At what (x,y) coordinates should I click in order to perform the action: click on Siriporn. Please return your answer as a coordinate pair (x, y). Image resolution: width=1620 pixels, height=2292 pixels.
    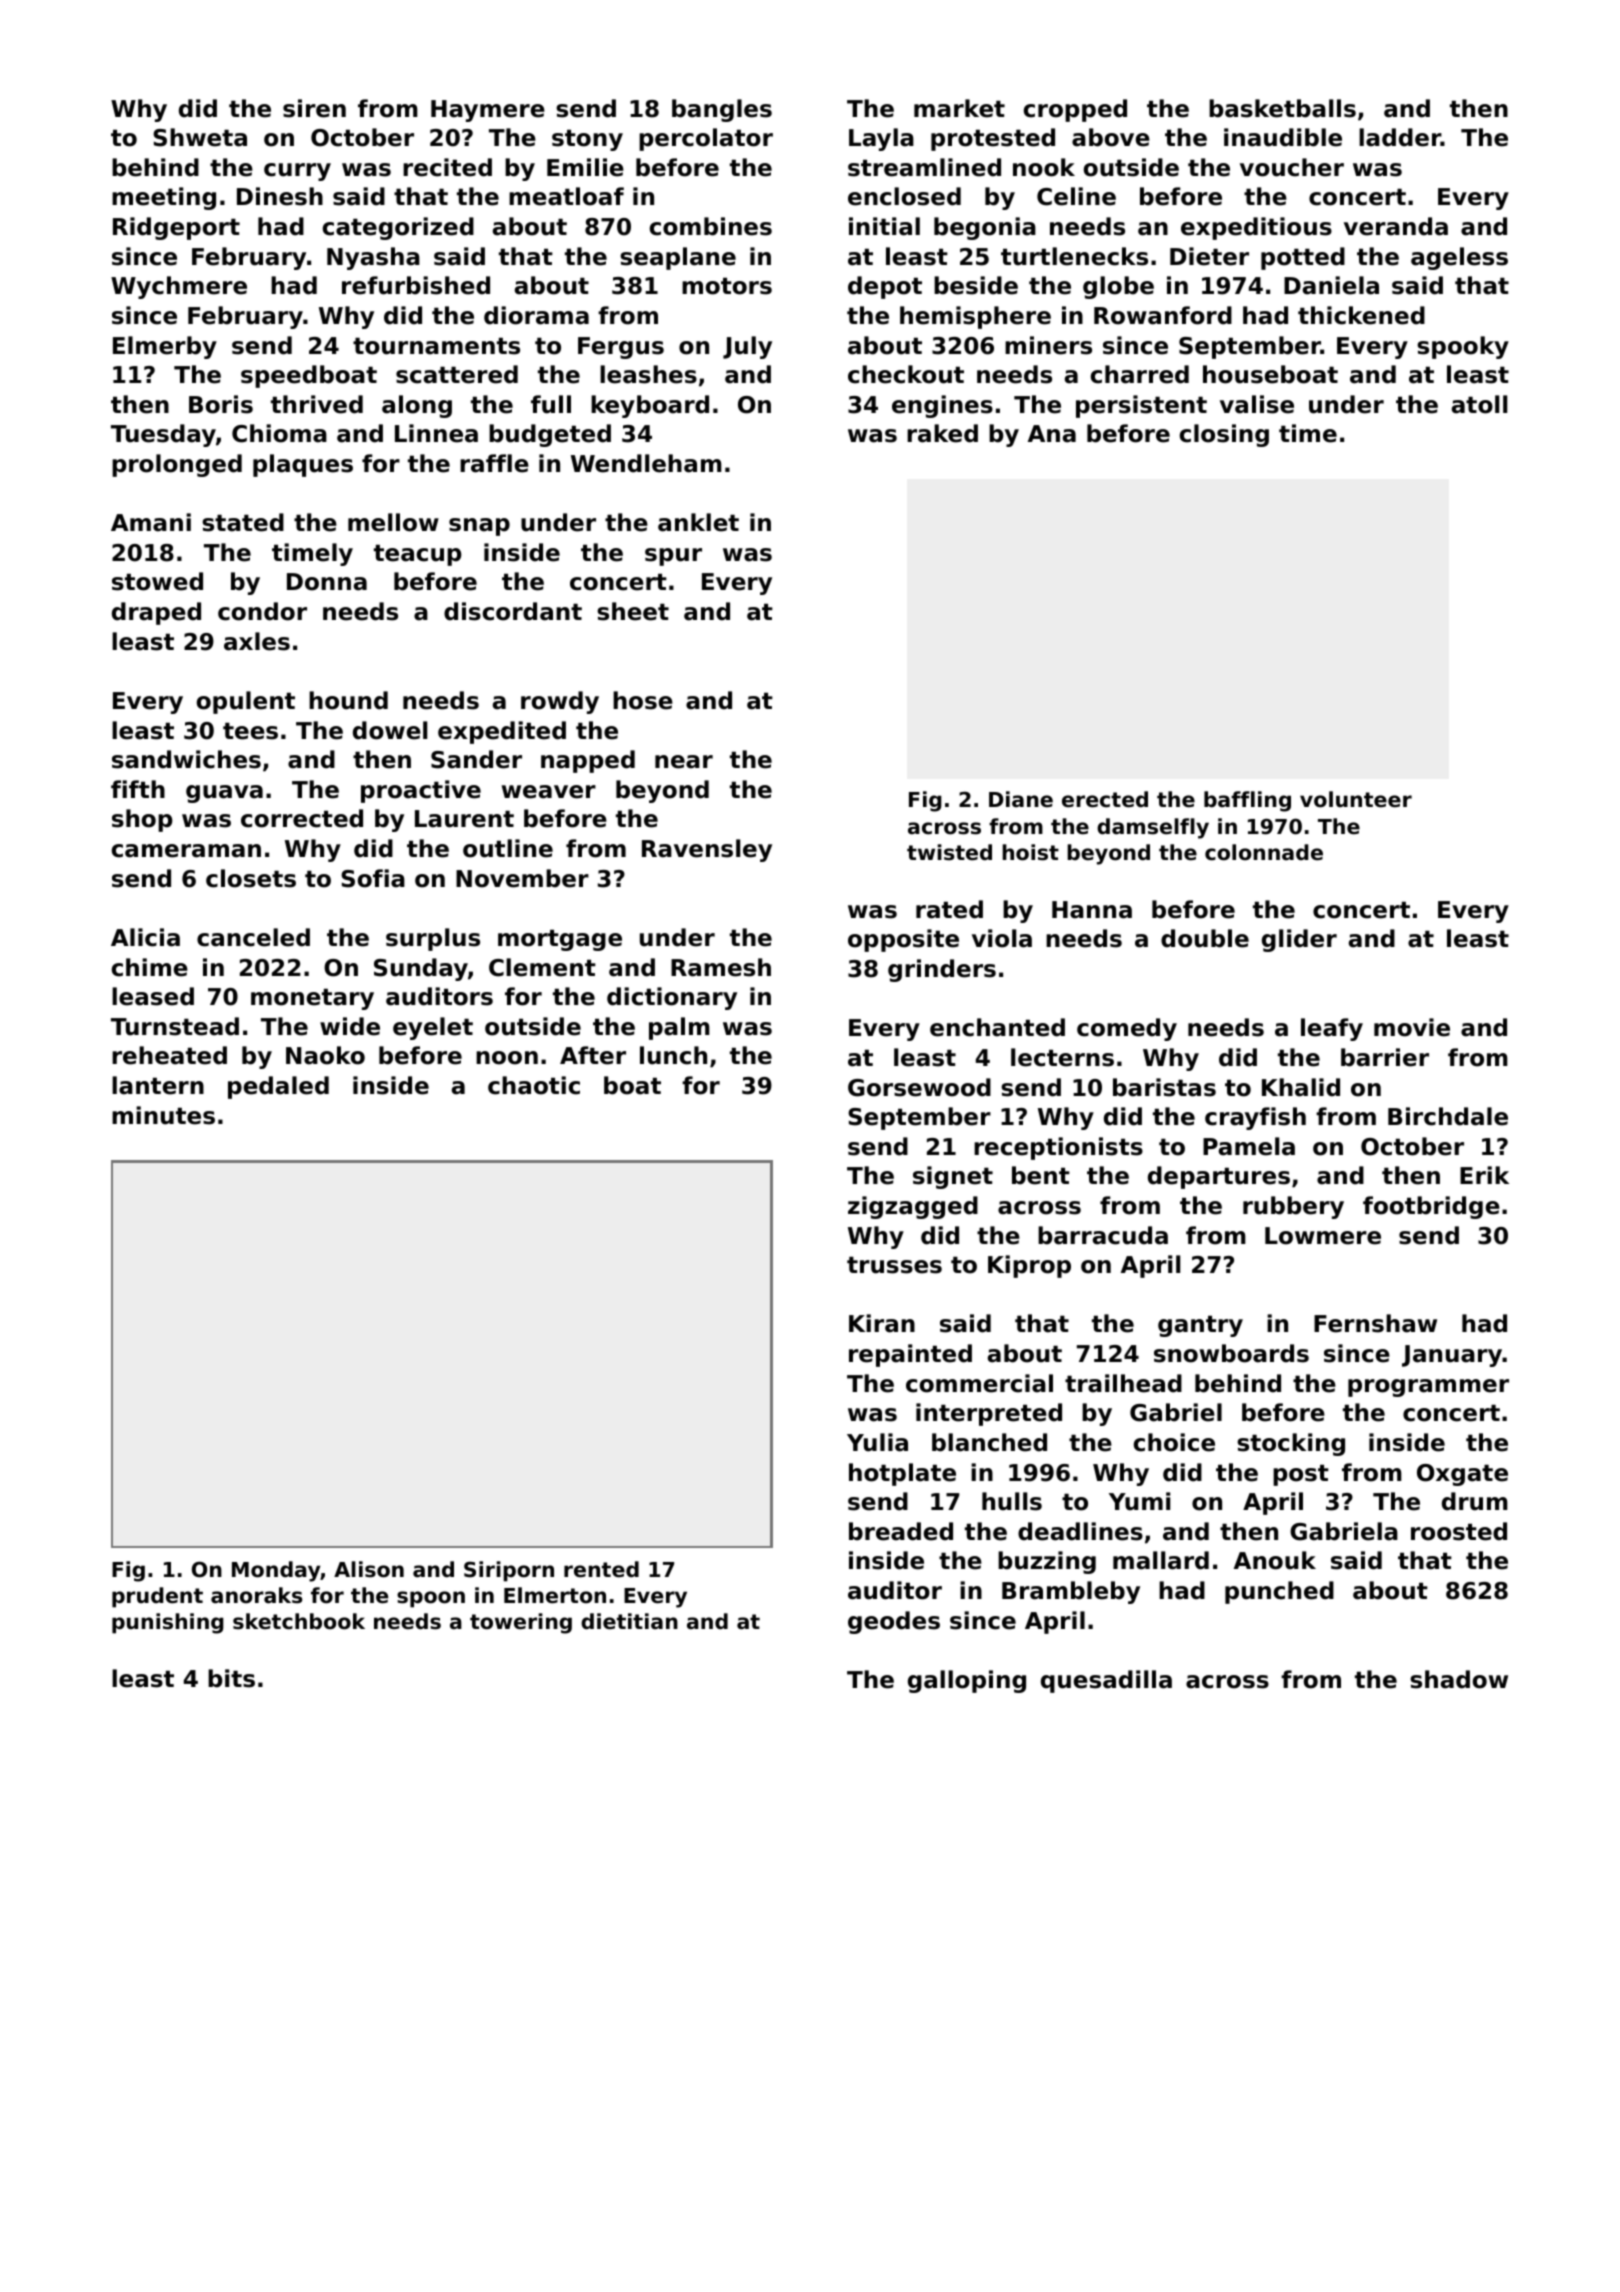
    Looking at the image, I should click on (509, 1571).
